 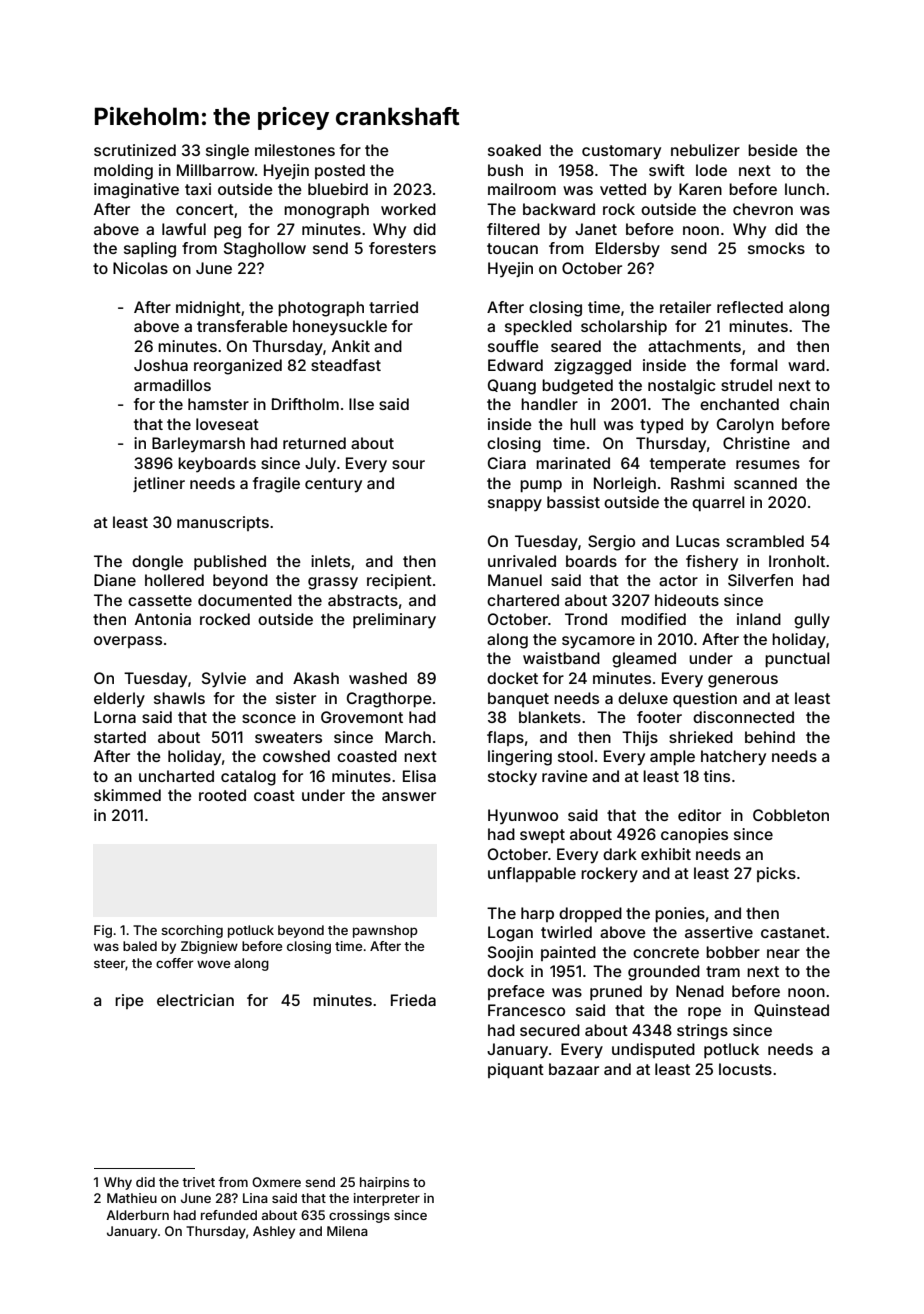 What do you see at coordinates (393, 307) in the page?
I see `tarried` at bounding box center [393, 307].
